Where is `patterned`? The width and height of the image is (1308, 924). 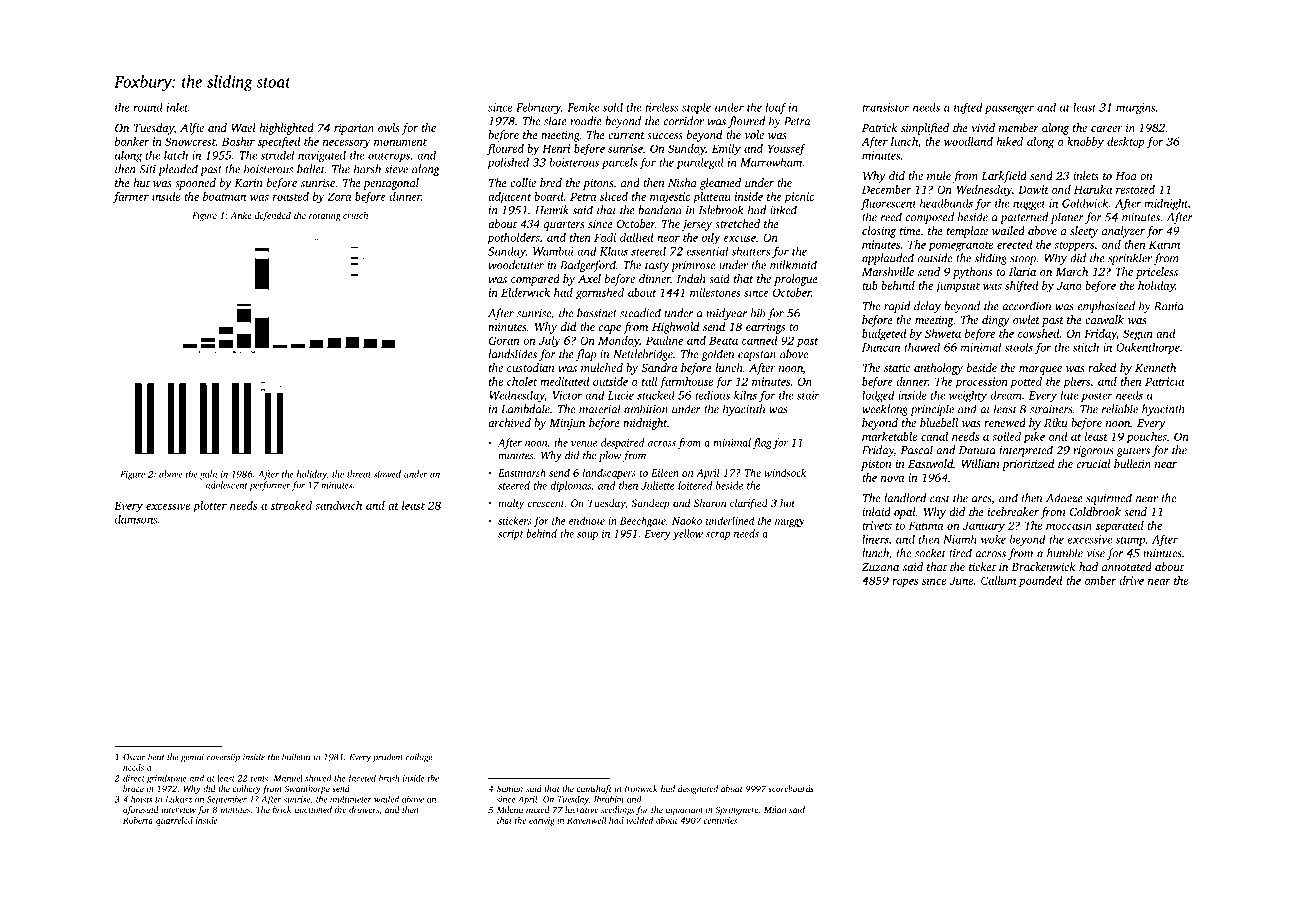 patterned is located at coordinates (1024, 218).
